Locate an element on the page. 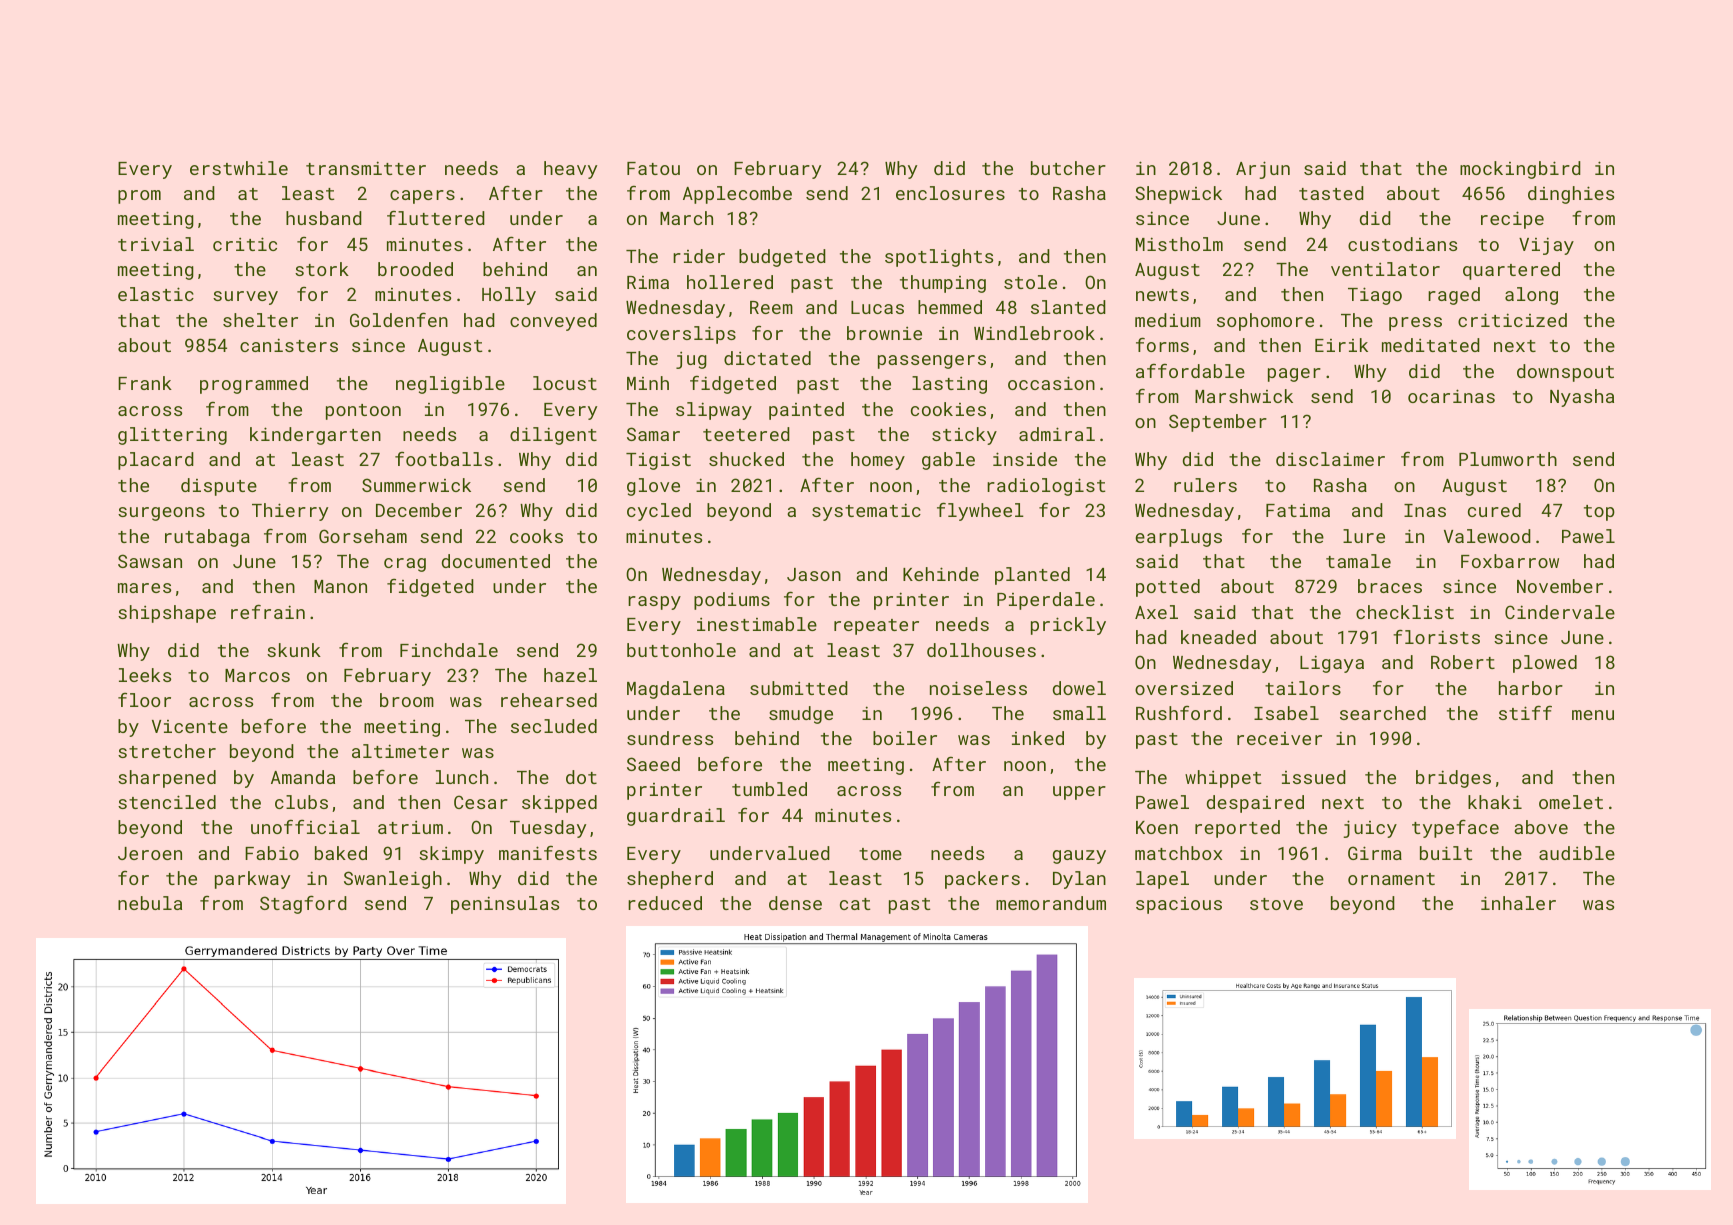 This image has width=1733, height=1225. flywheel is located at coordinates (980, 511).
